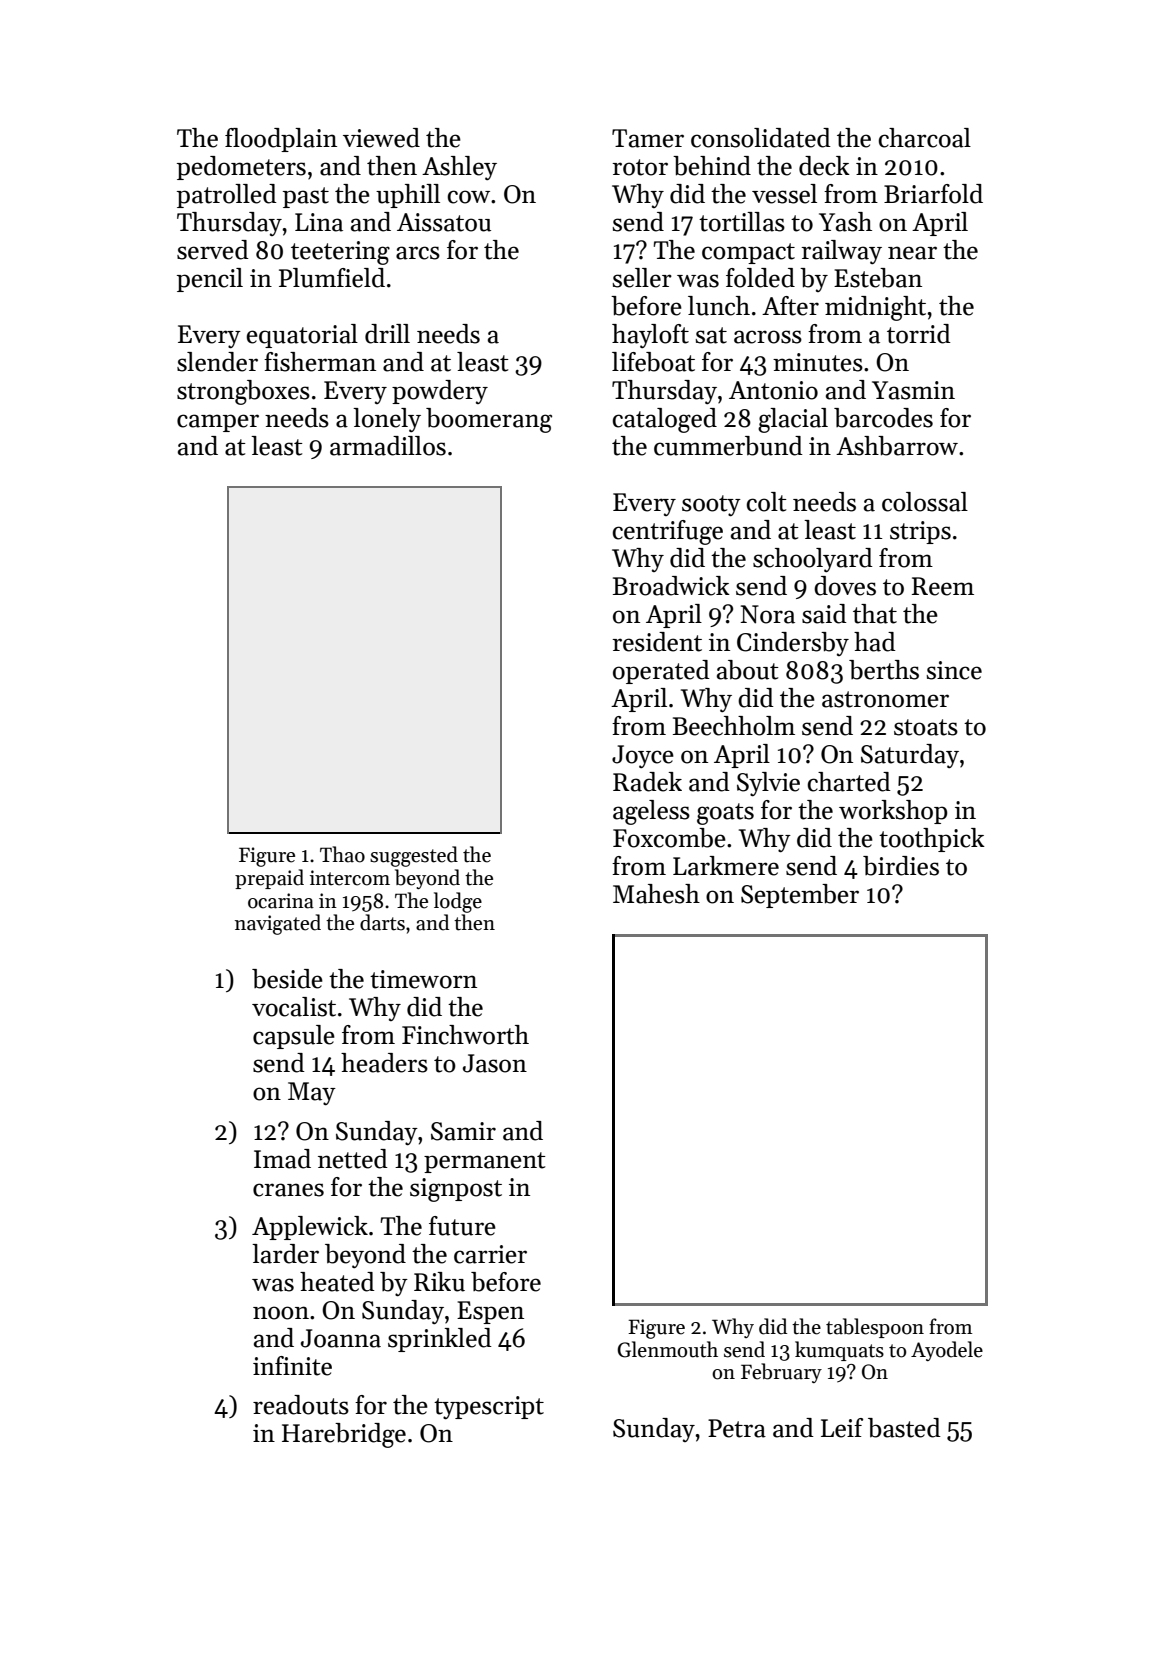 Image resolution: width=1165 pixels, height=1654 pixels. I want to click on typescript, so click(489, 1407).
